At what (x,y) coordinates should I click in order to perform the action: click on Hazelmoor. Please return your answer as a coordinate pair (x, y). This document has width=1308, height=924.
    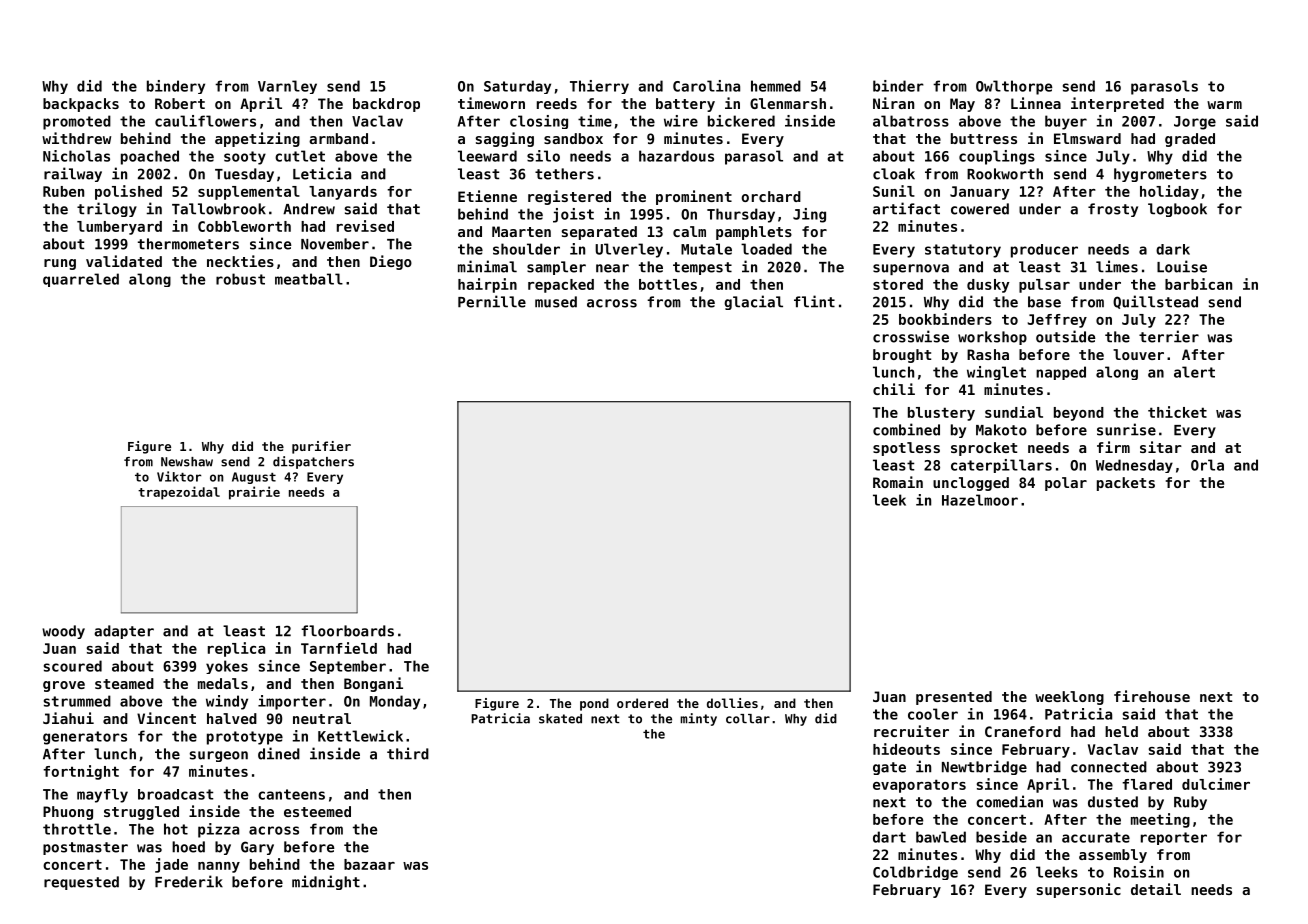
    Looking at the image, I should click on (980, 500).
